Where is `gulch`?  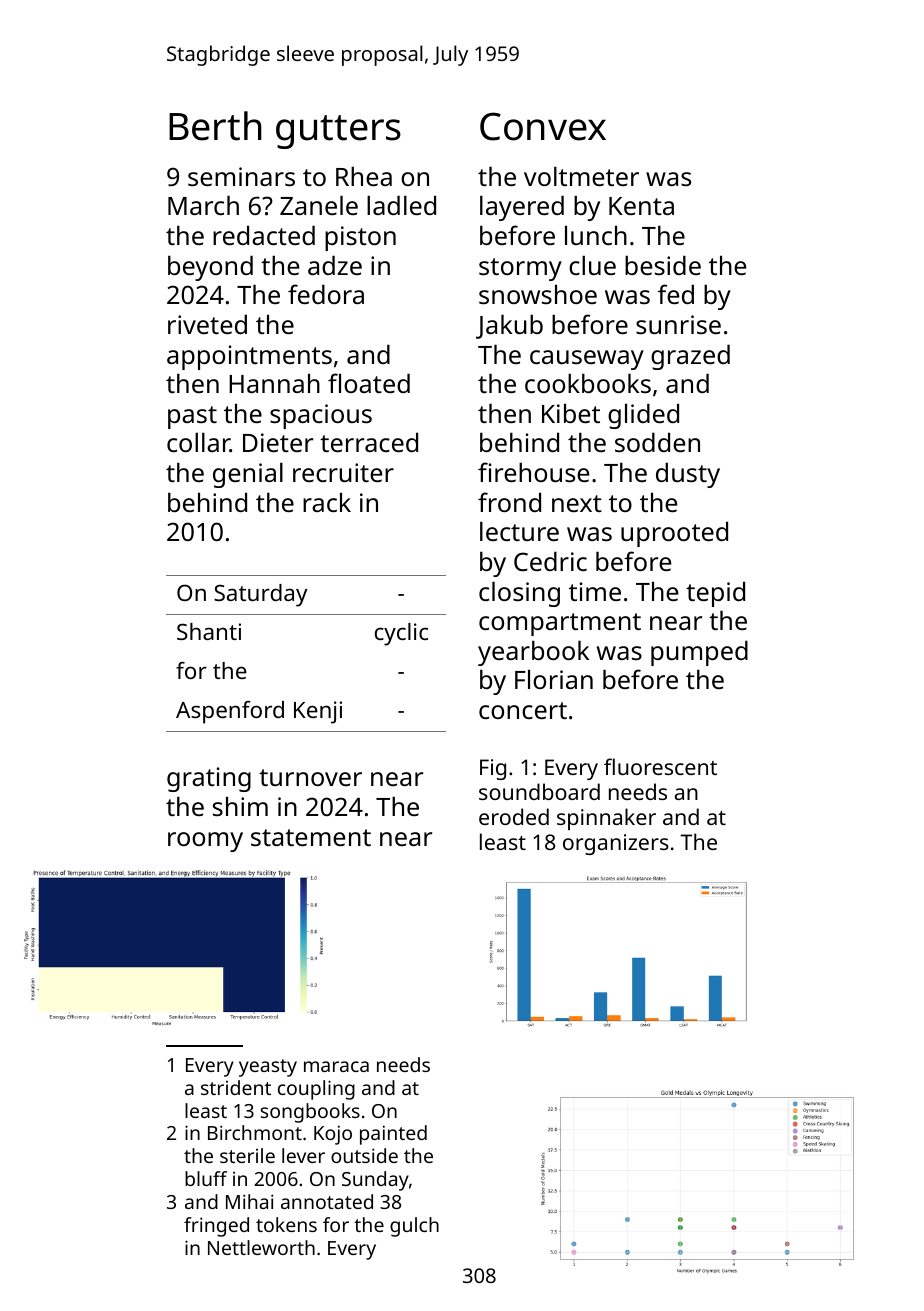
gulch is located at coordinates (414, 1227).
